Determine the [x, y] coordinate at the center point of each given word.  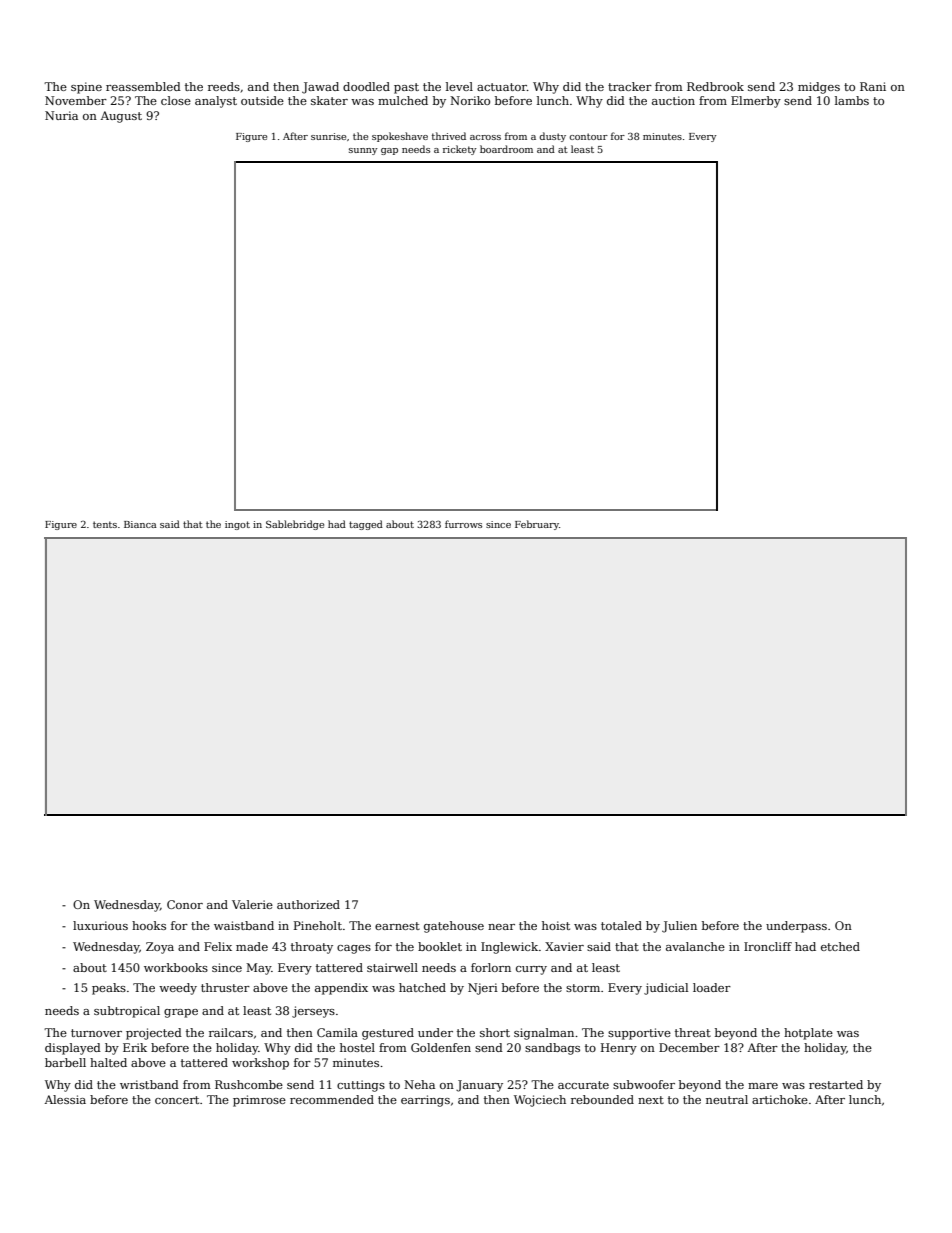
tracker [630, 86]
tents [105, 524]
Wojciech [540, 1101]
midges [819, 88]
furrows [463, 524]
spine [86, 88]
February [537, 525]
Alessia [65, 1099]
